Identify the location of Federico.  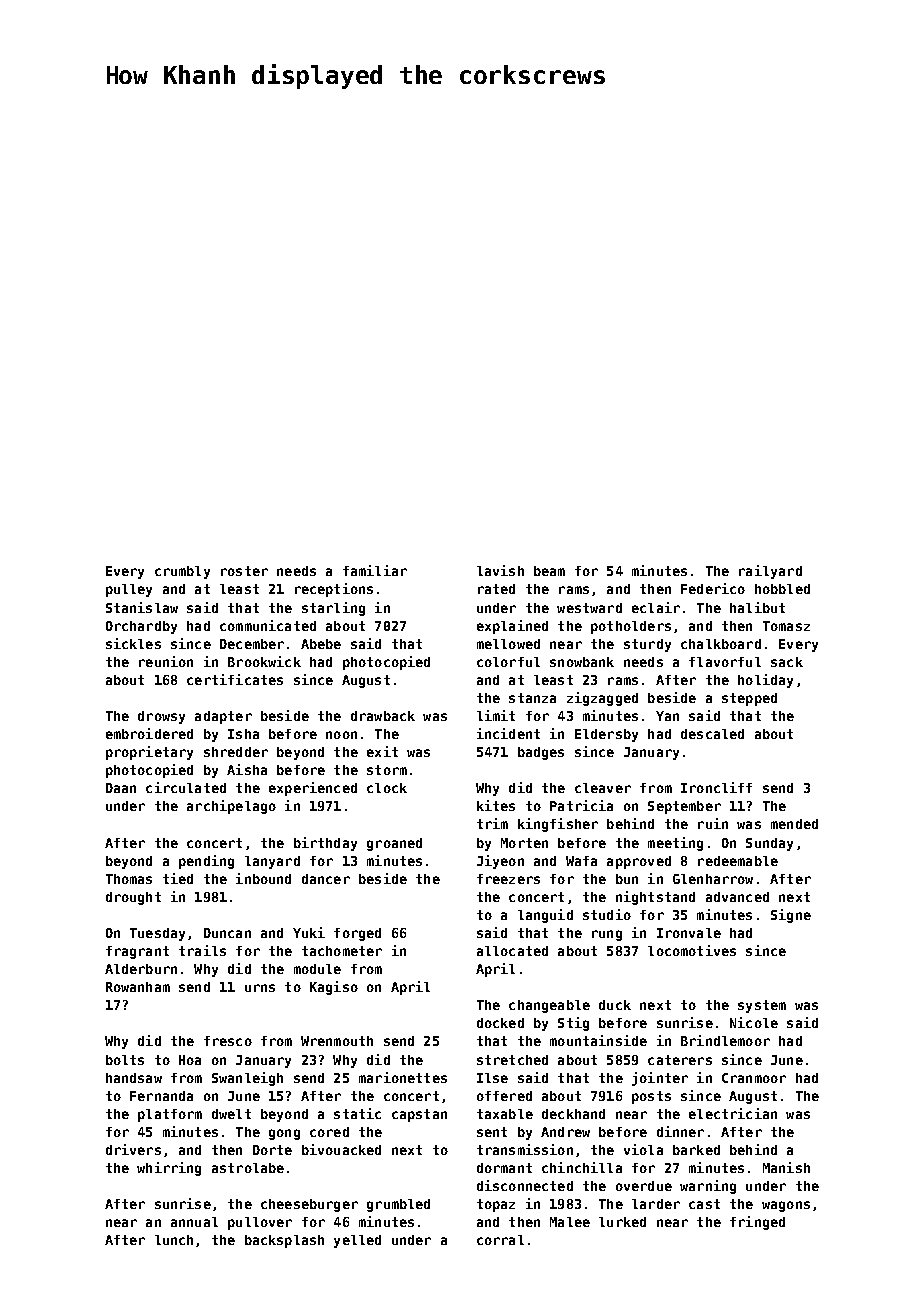
(713, 588).
